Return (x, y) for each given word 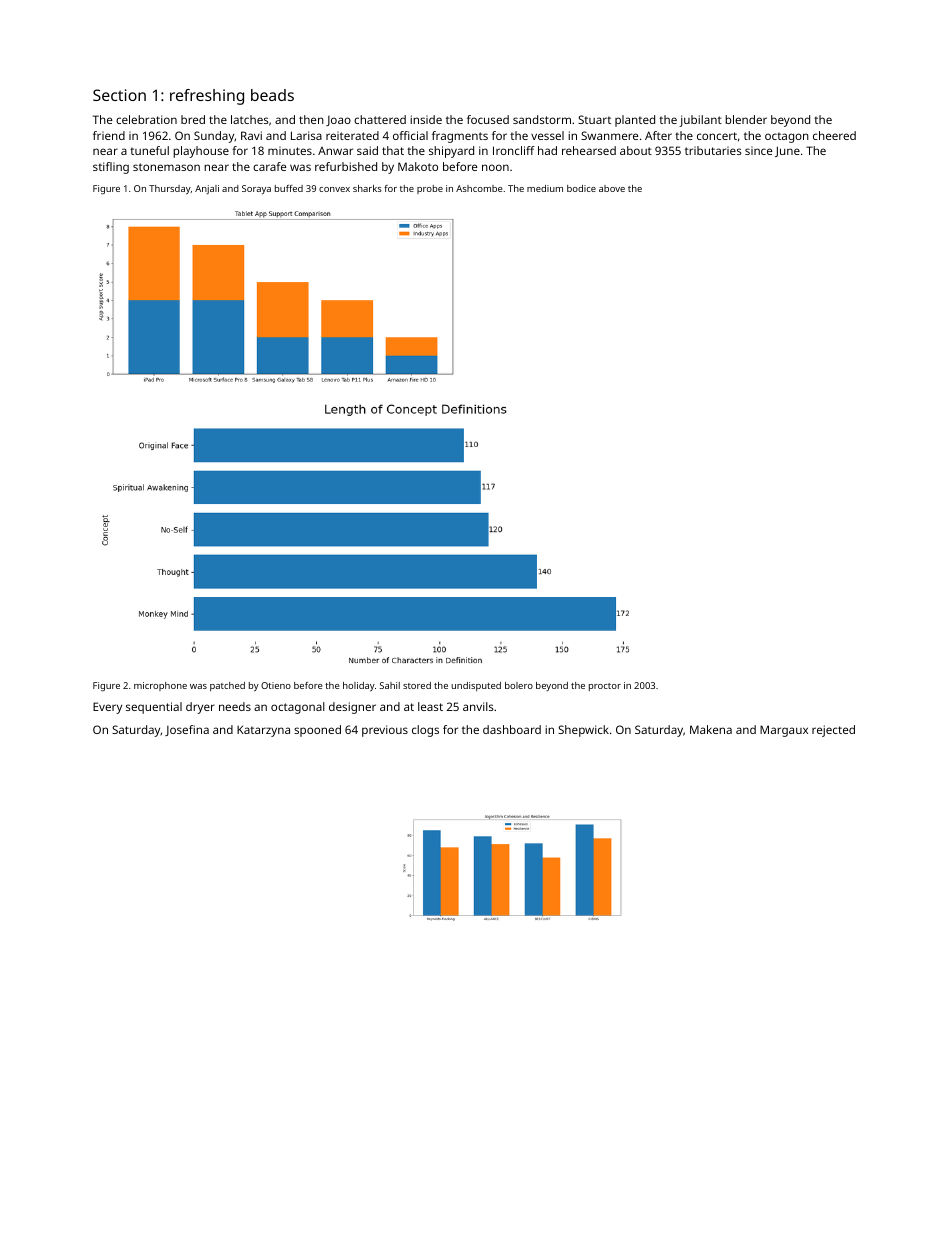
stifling (111, 168)
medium (545, 188)
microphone (160, 686)
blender (746, 119)
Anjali (207, 189)
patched (227, 686)
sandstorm (542, 119)
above (612, 188)
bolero (519, 685)
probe (430, 189)
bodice (581, 188)
